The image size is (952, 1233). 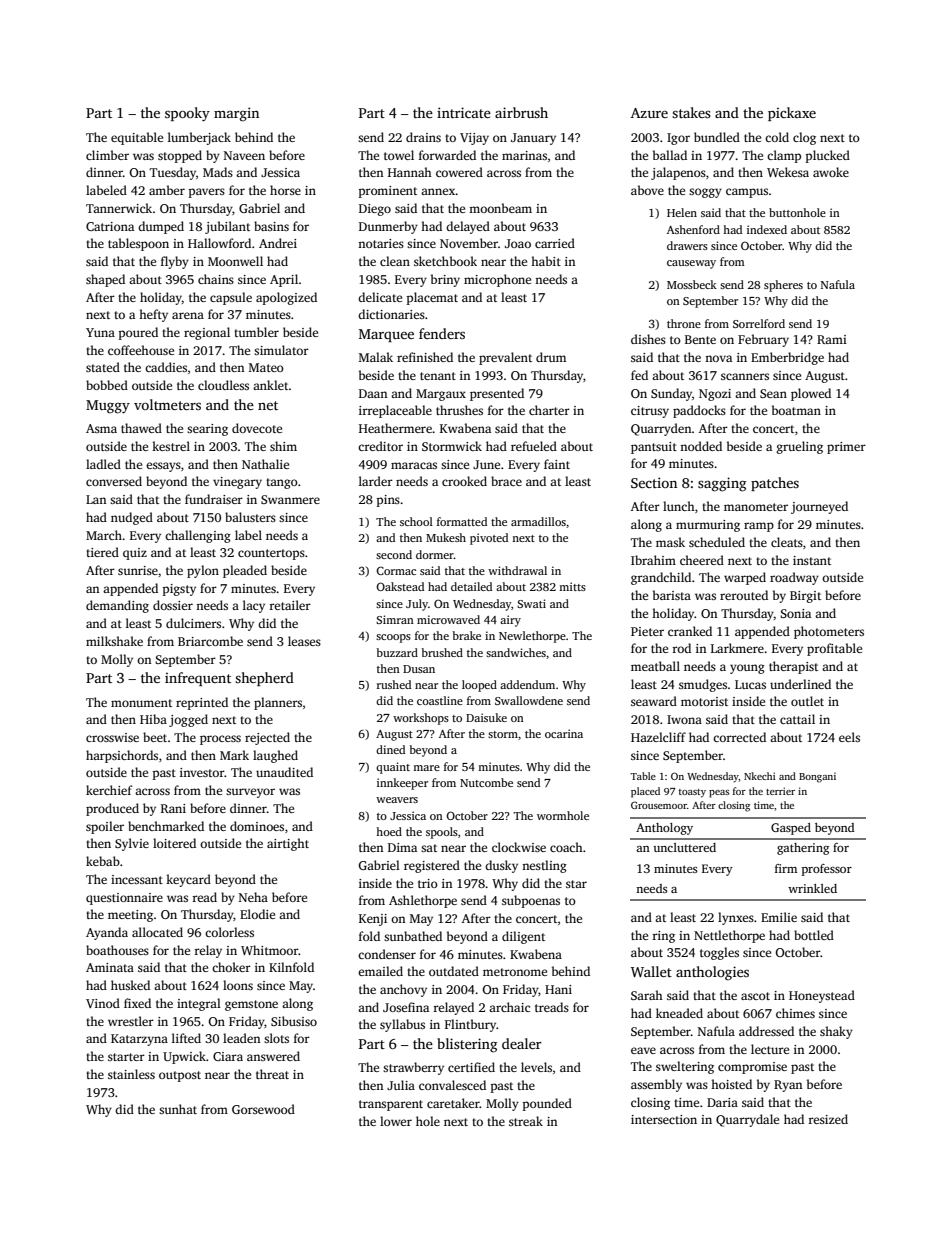 I want to click on stainless, so click(x=131, y=1074).
